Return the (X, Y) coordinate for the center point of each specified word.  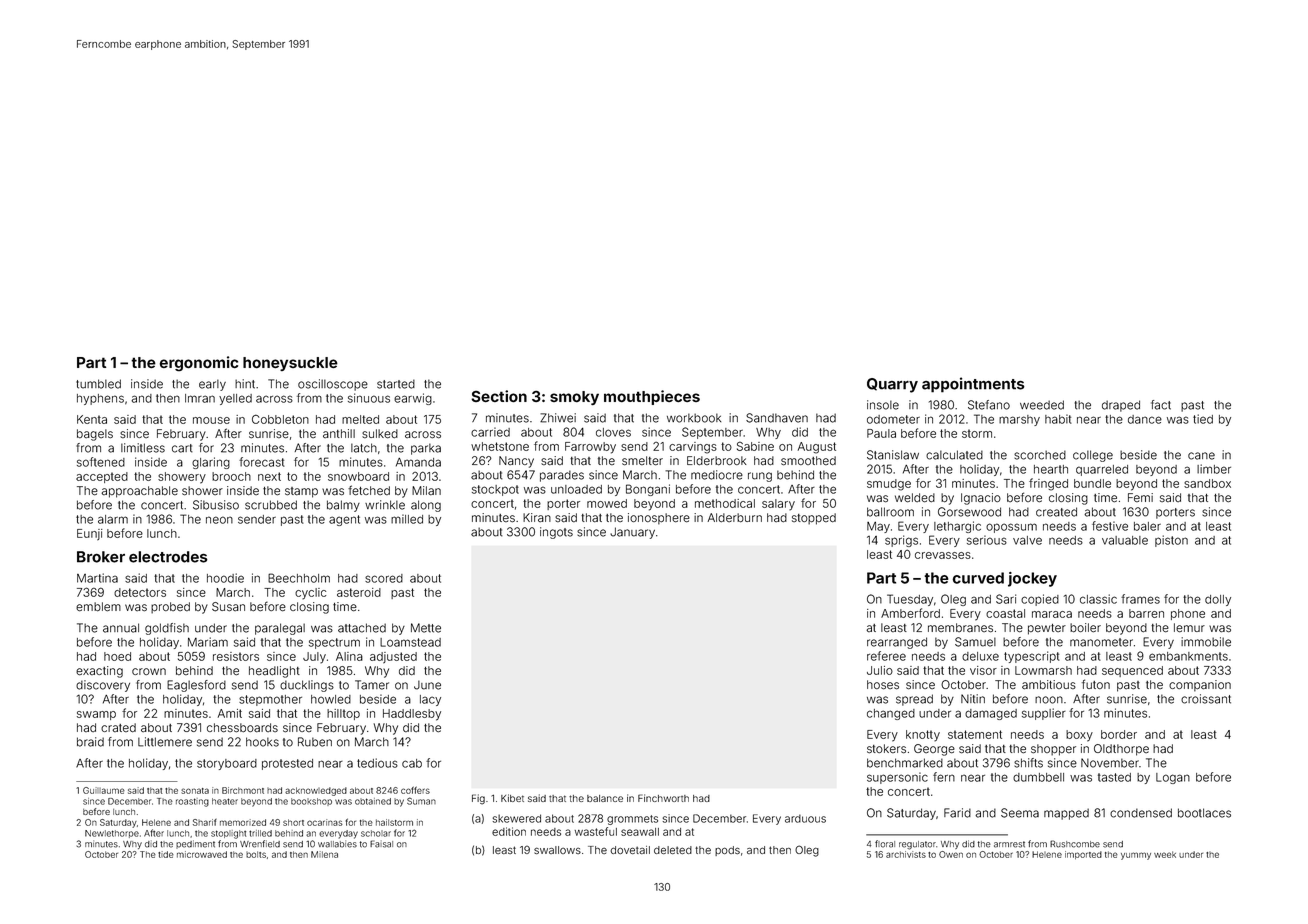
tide (166, 854)
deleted (673, 850)
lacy (430, 700)
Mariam (208, 642)
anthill (339, 433)
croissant (1206, 699)
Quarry (892, 385)
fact (1161, 405)
